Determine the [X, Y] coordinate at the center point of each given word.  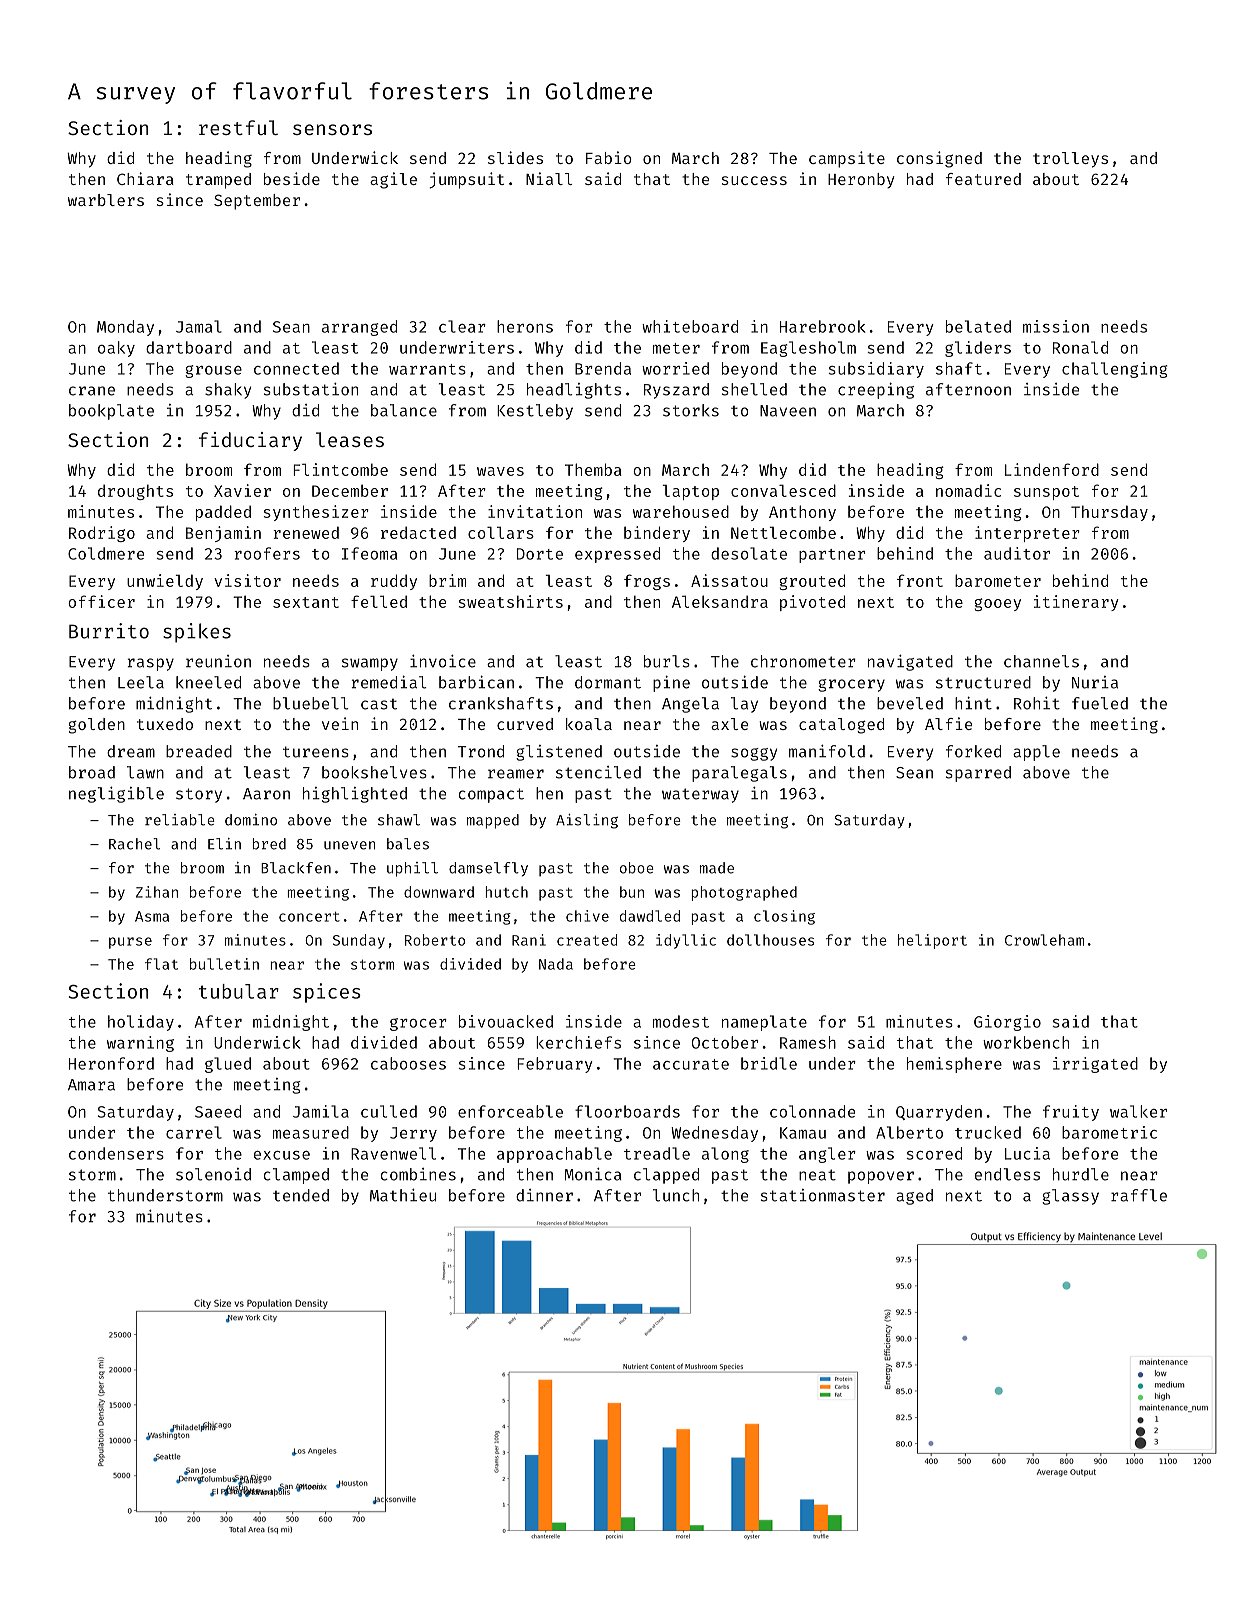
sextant [306, 602]
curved [525, 724]
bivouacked [506, 1021]
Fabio [609, 157]
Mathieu [403, 1195]
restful [238, 127]
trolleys [1070, 160]
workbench [1026, 1042]
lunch [676, 1195]
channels [1041, 661]
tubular [239, 991]
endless [1007, 1174]
